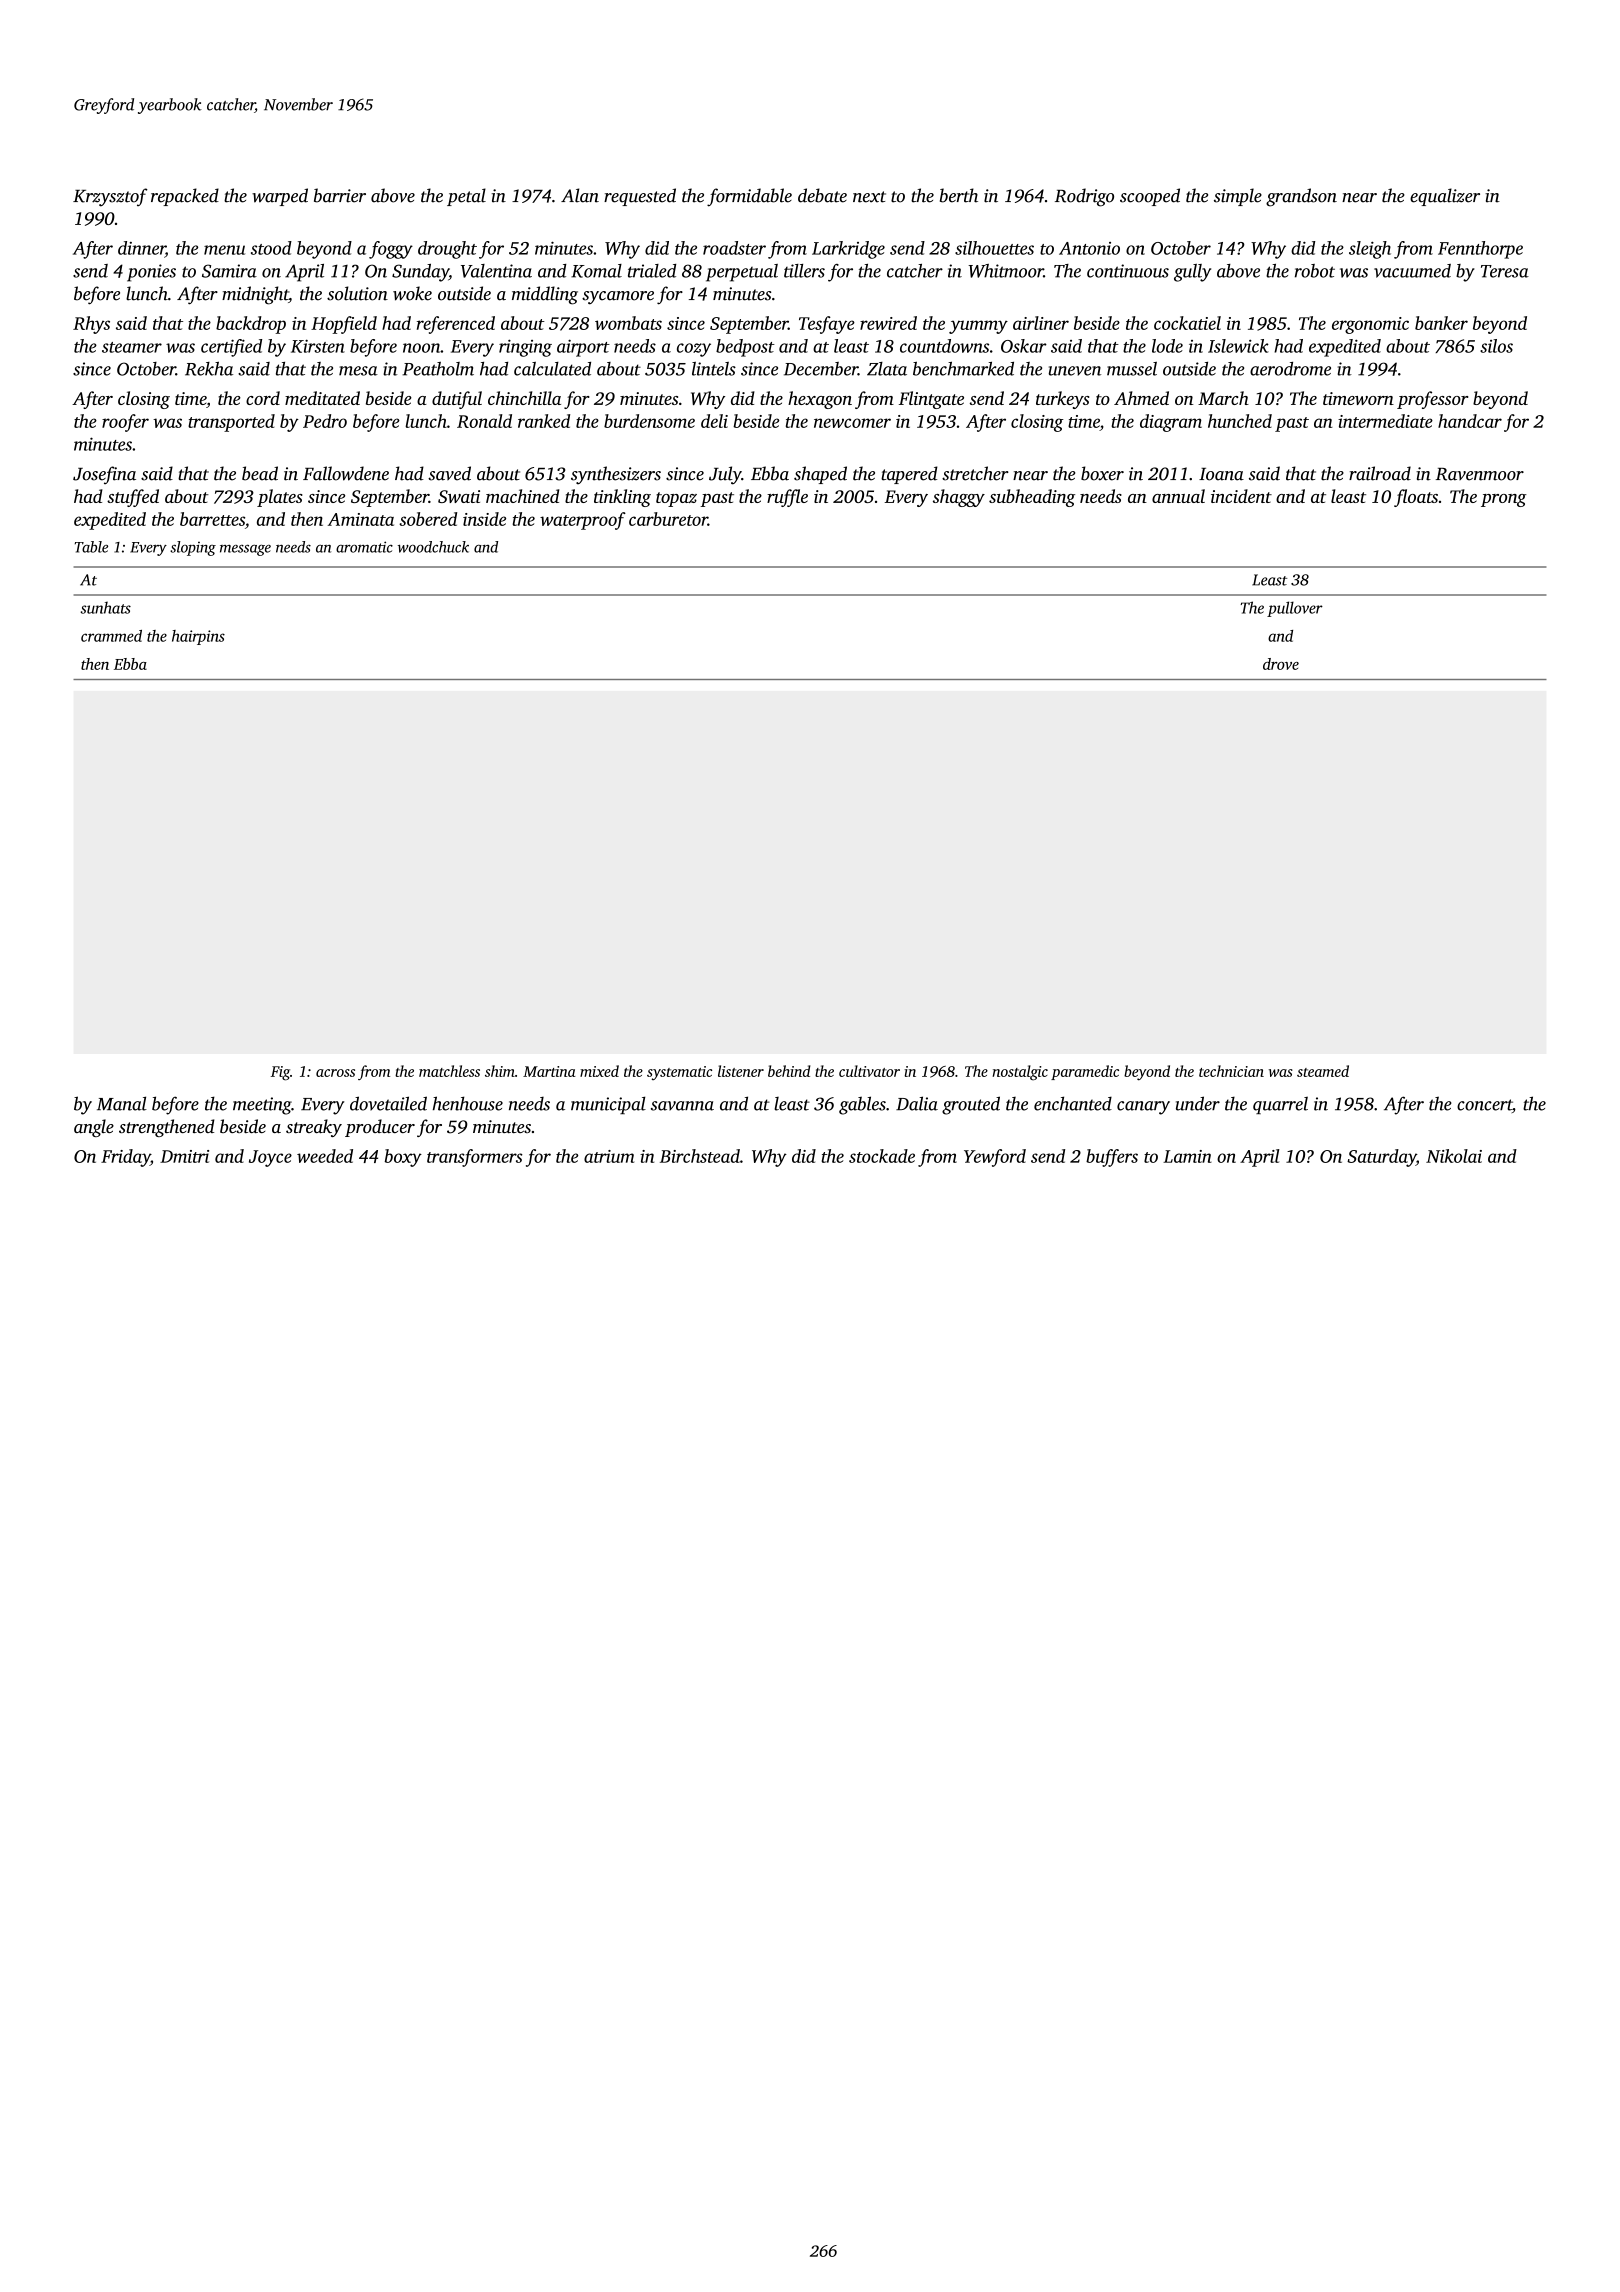  I want to click on shaggy, so click(959, 498).
